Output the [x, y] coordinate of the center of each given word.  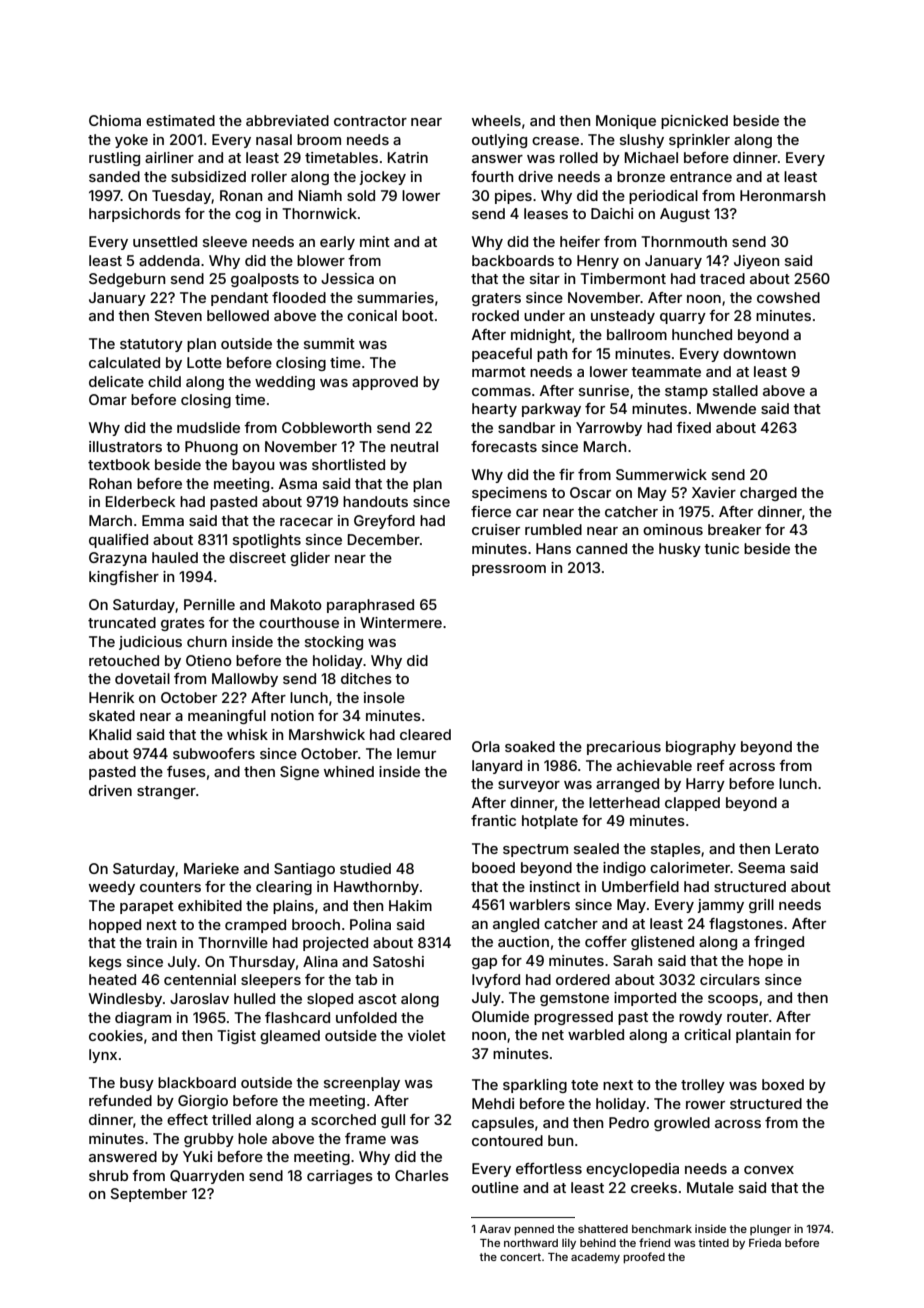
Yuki [197, 1156]
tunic [721, 548]
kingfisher [124, 578]
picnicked [694, 122]
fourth [492, 176]
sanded [114, 176]
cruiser [496, 529]
